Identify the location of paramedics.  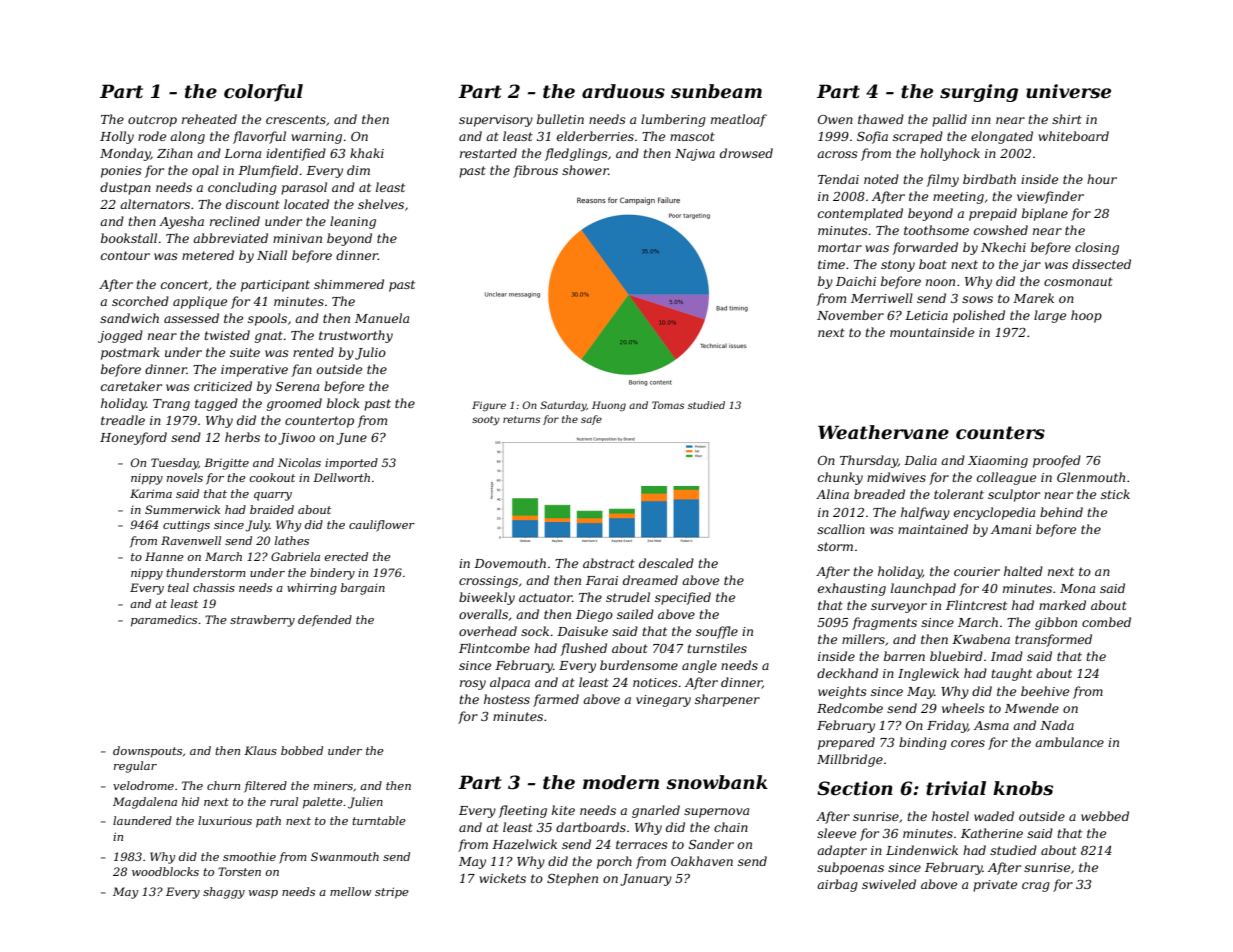
(164, 621).
